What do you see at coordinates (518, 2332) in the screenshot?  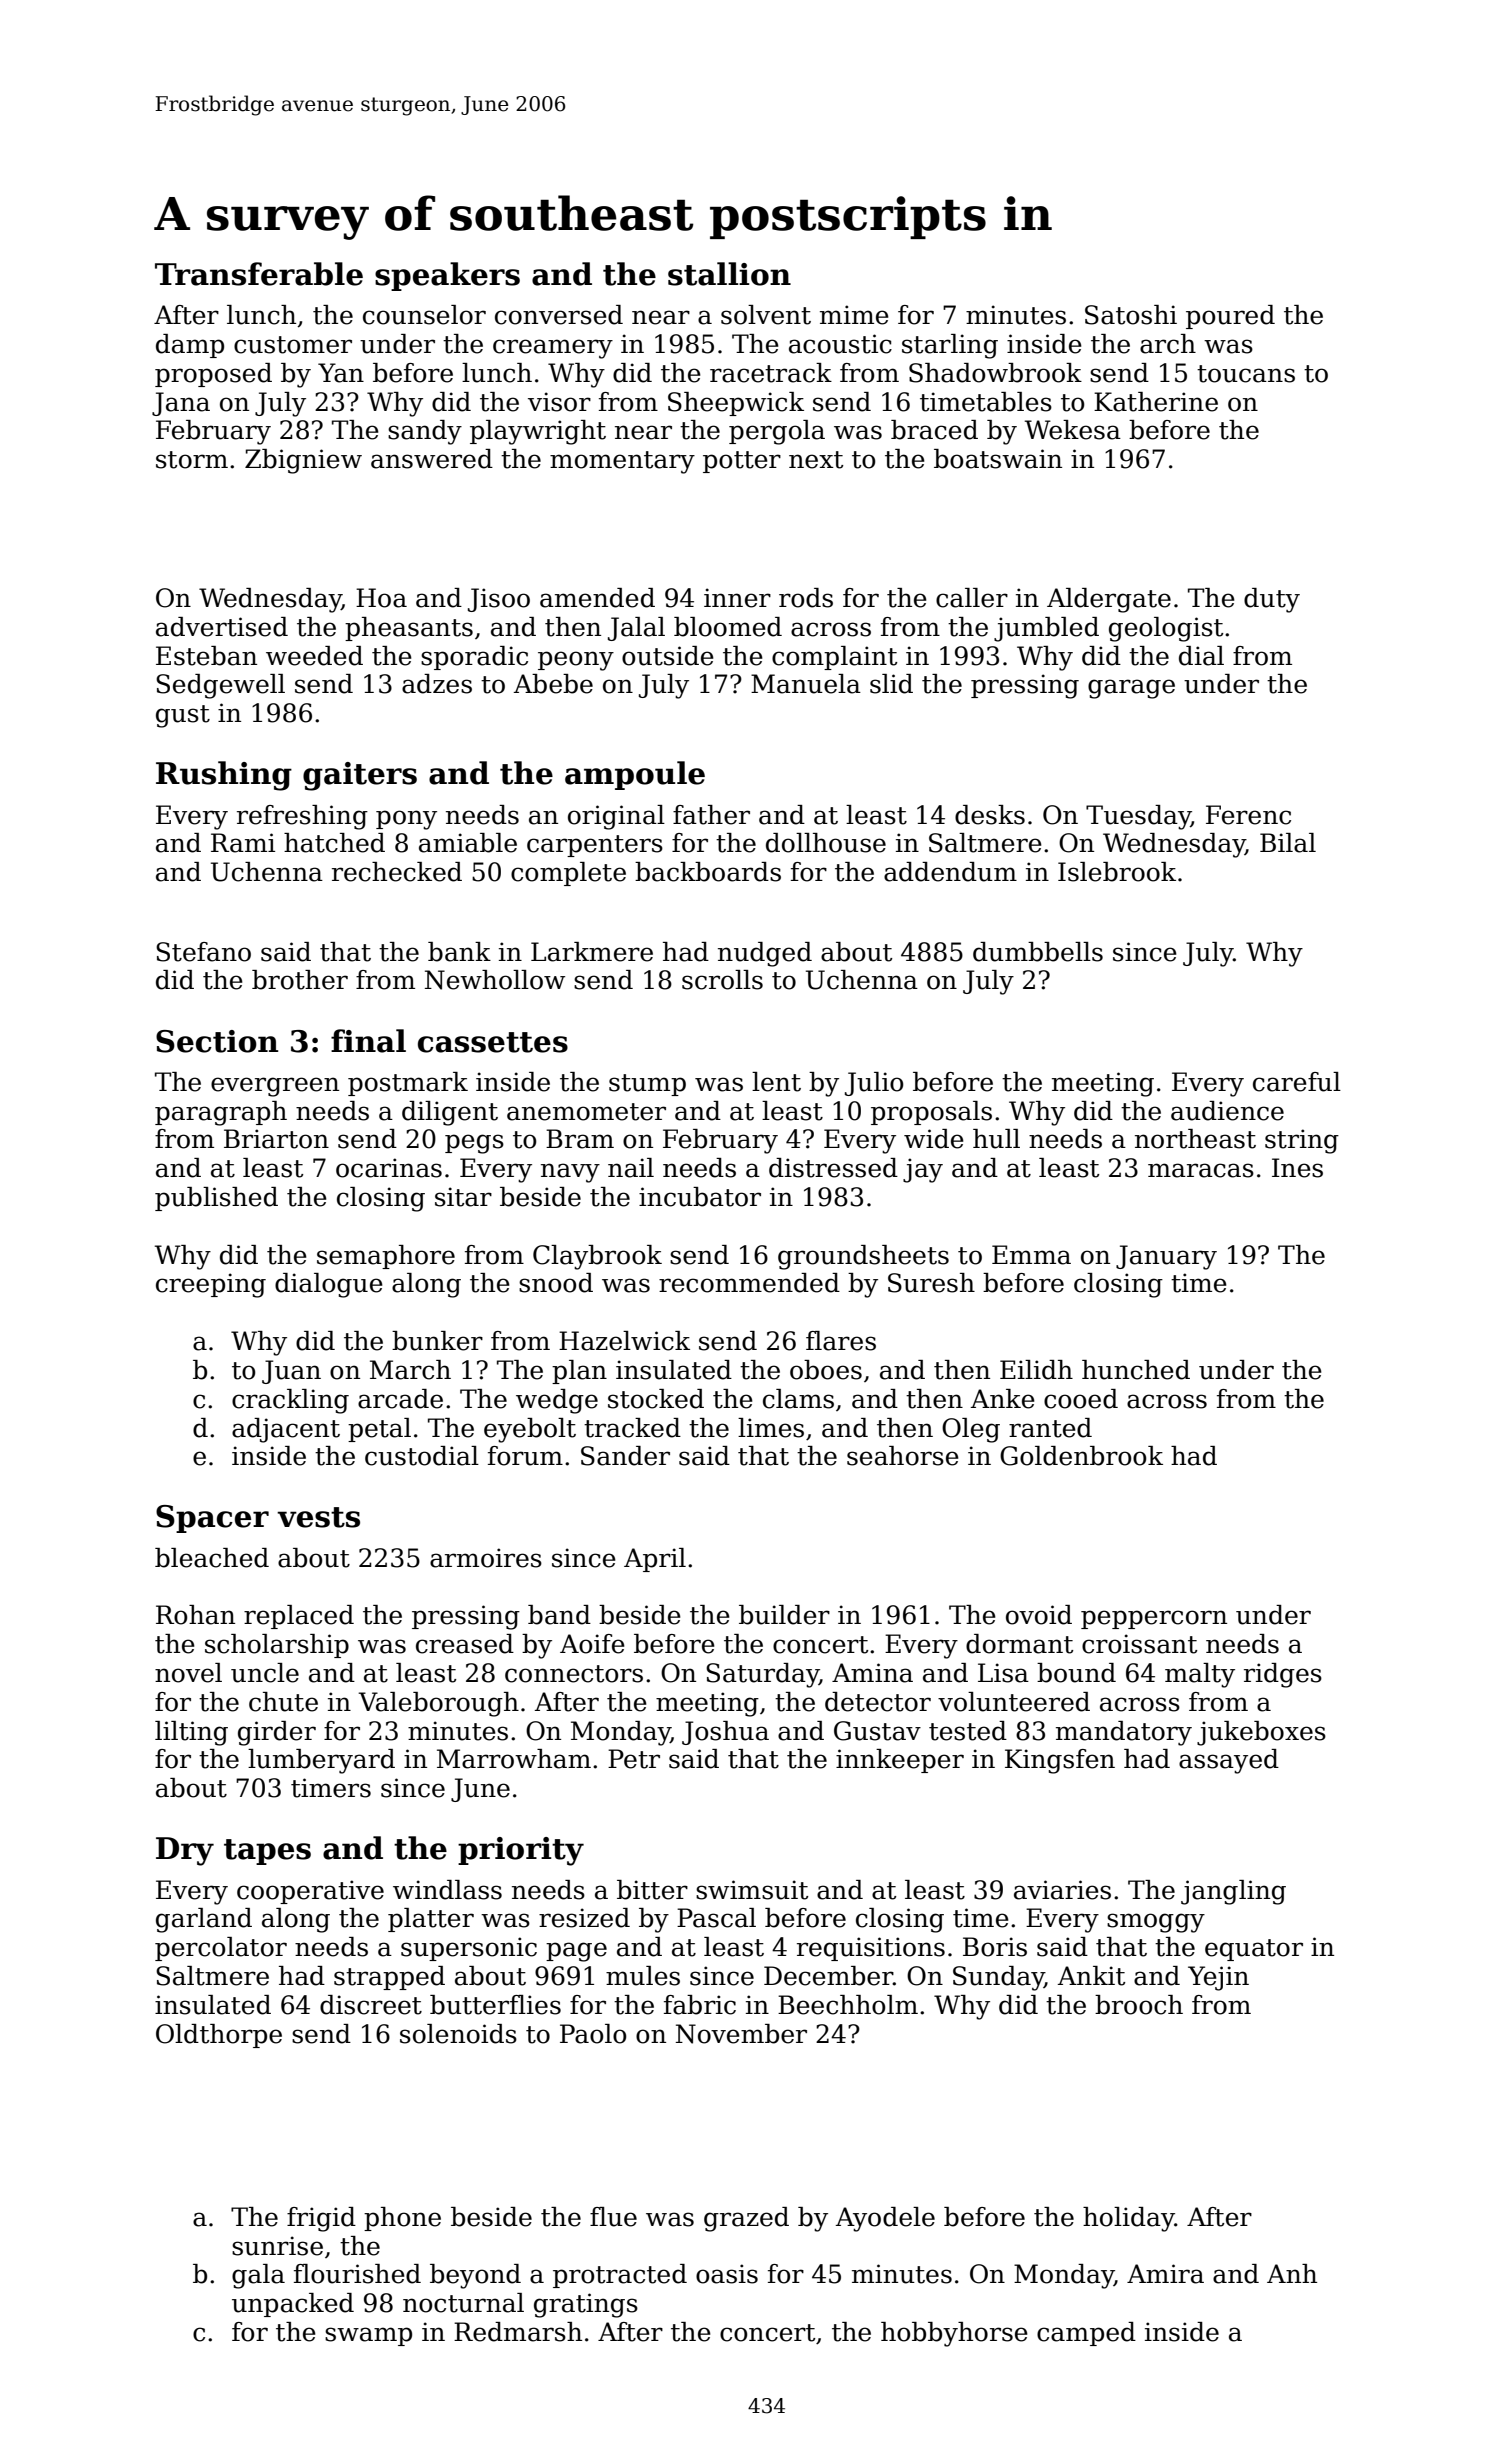 I see `Redmarsh` at bounding box center [518, 2332].
